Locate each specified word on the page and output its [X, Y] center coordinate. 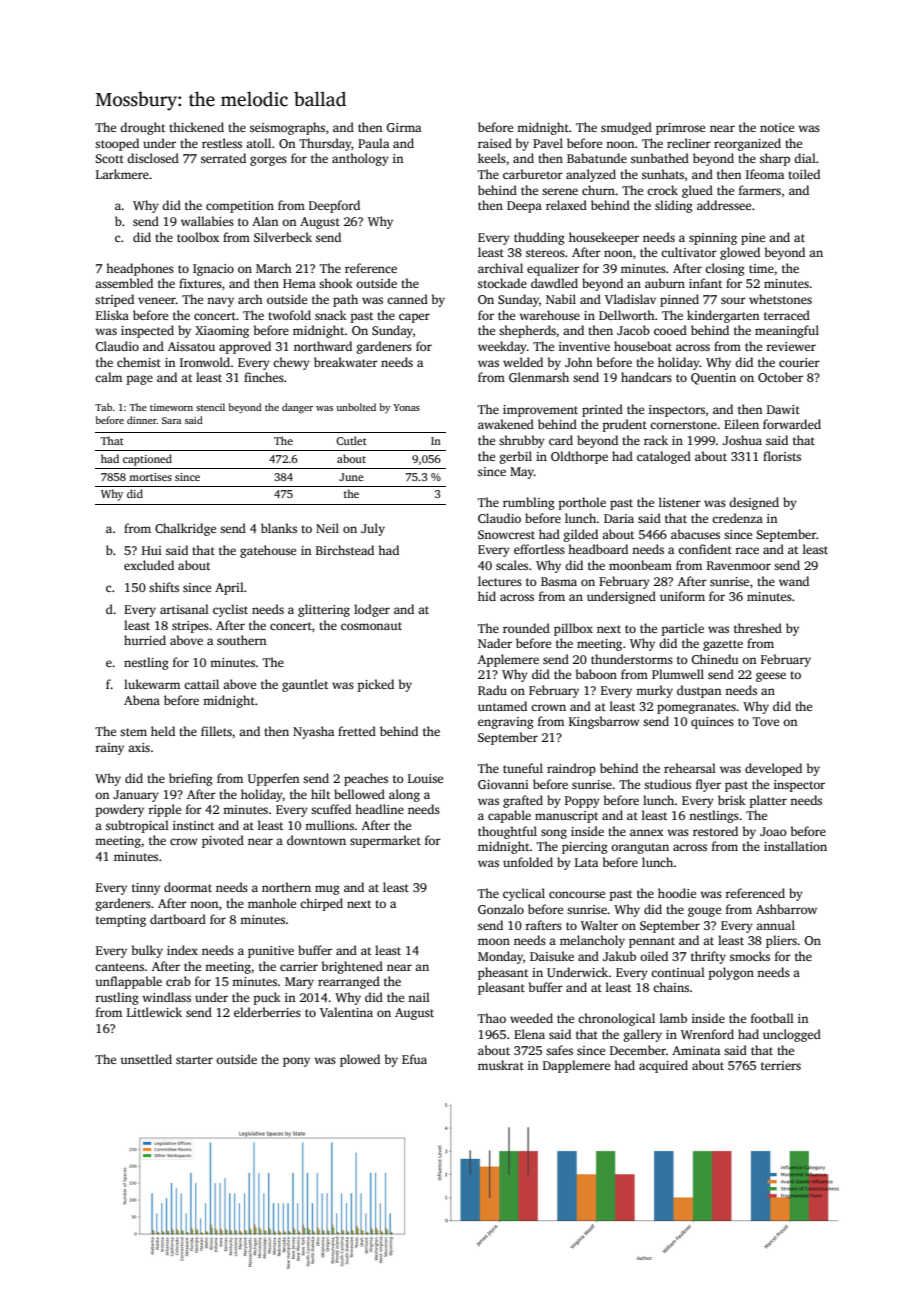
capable [509, 816]
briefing [191, 779]
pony [296, 1062]
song [554, 834]
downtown [316, 840]
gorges [268, 161]
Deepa [524, 207]
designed [754, 503]
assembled [124, 283]
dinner [142, 420]
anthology [360, 159]
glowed [740, 253]
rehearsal [690, 768]
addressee [724, 205]
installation [795, 846]
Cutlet [351, 440]
